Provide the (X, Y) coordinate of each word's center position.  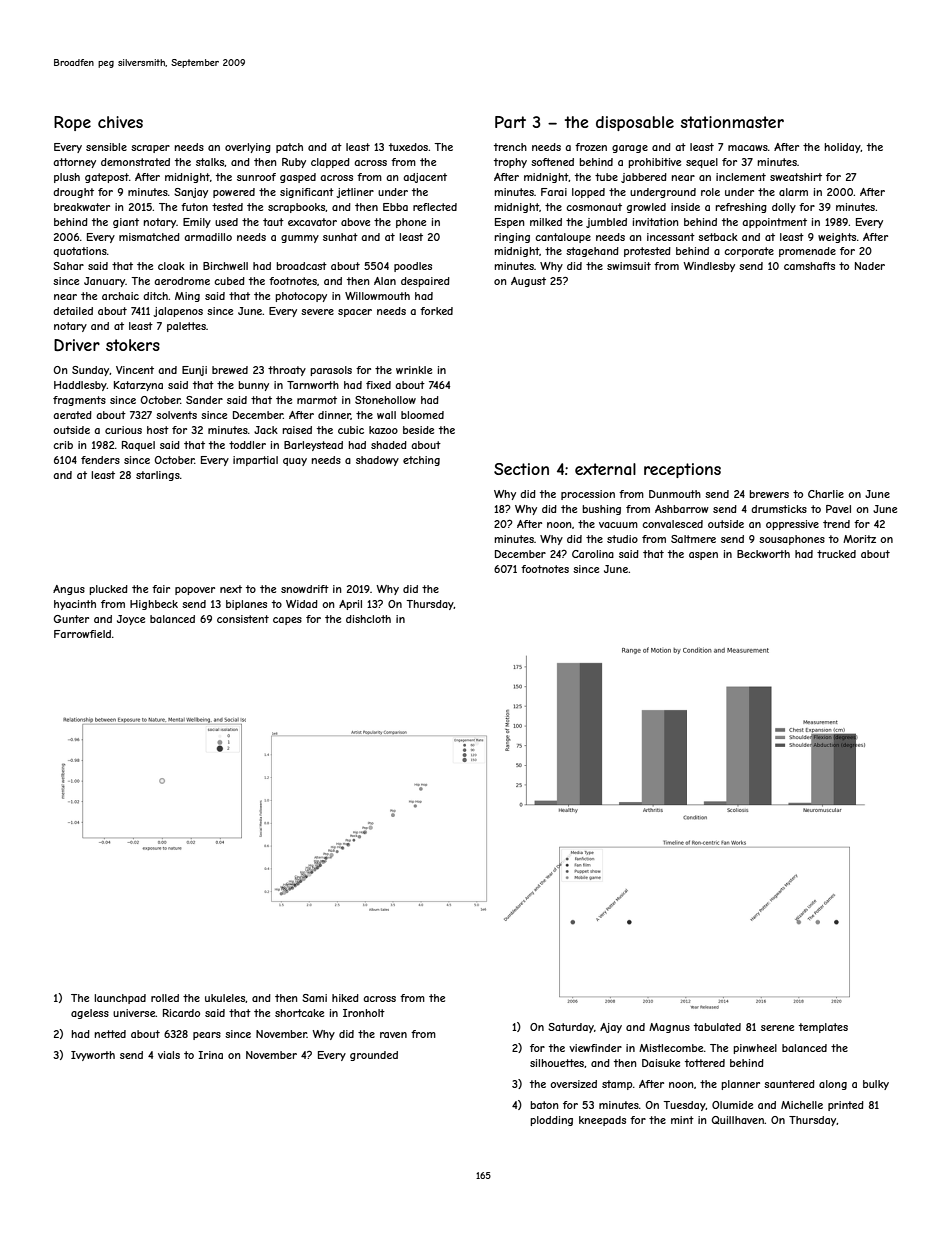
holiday (843, 148)
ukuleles (225, 998)
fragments (79, 401)
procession (588, 495)
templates (823, 1028)
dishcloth (368, 619)
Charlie (826, 494)
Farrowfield (82, 634)
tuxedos (408, 147)
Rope (72, 123)
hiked (345, 998)
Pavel (838, 509)
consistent (243, 619)
